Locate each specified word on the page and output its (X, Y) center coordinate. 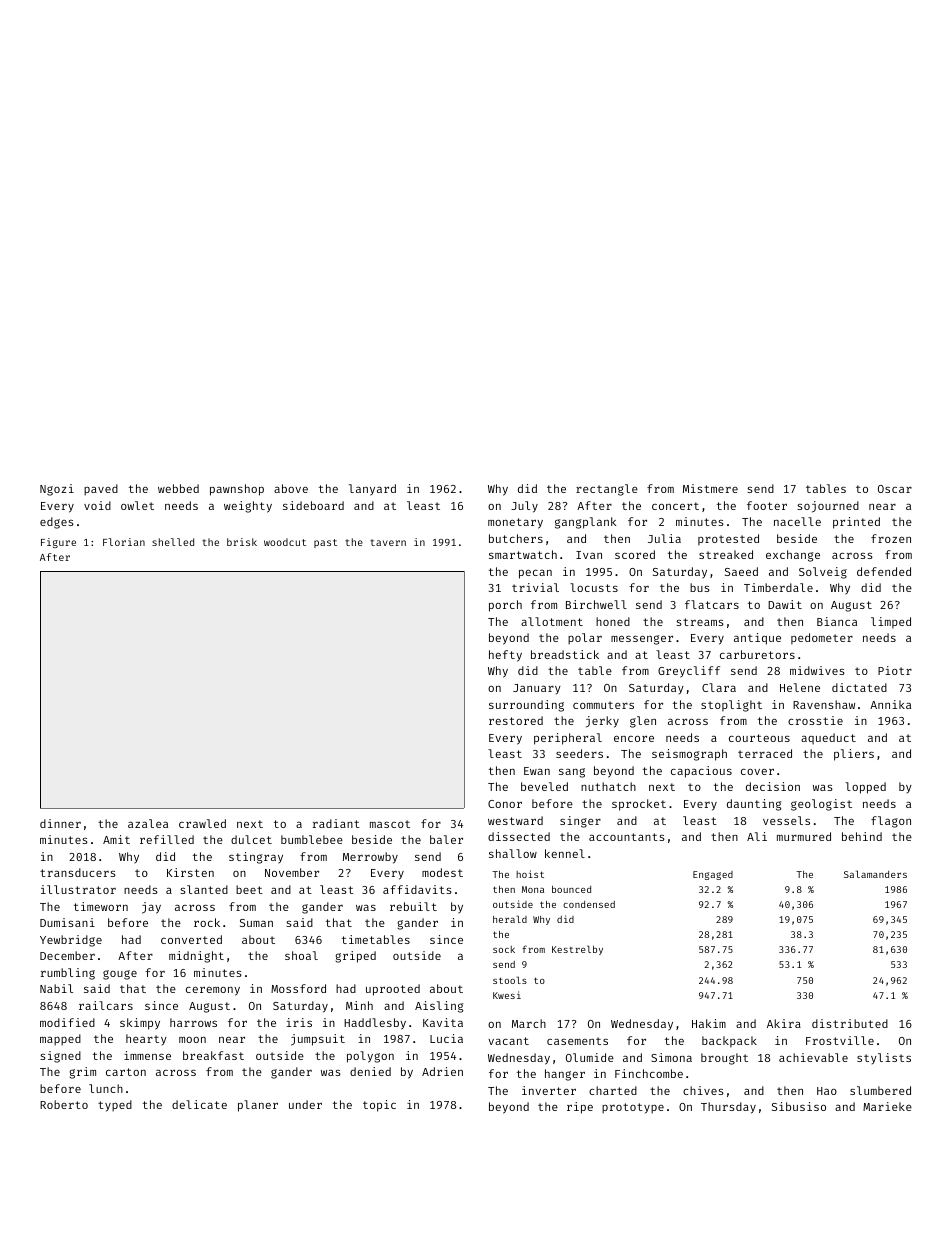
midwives (817, 670)
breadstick (565, 654)
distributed (850, 1023)
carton (126, 1072)
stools (510, 980)
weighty (248, 507)
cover (757, 772)
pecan (535, 574)
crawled (202, 823)
